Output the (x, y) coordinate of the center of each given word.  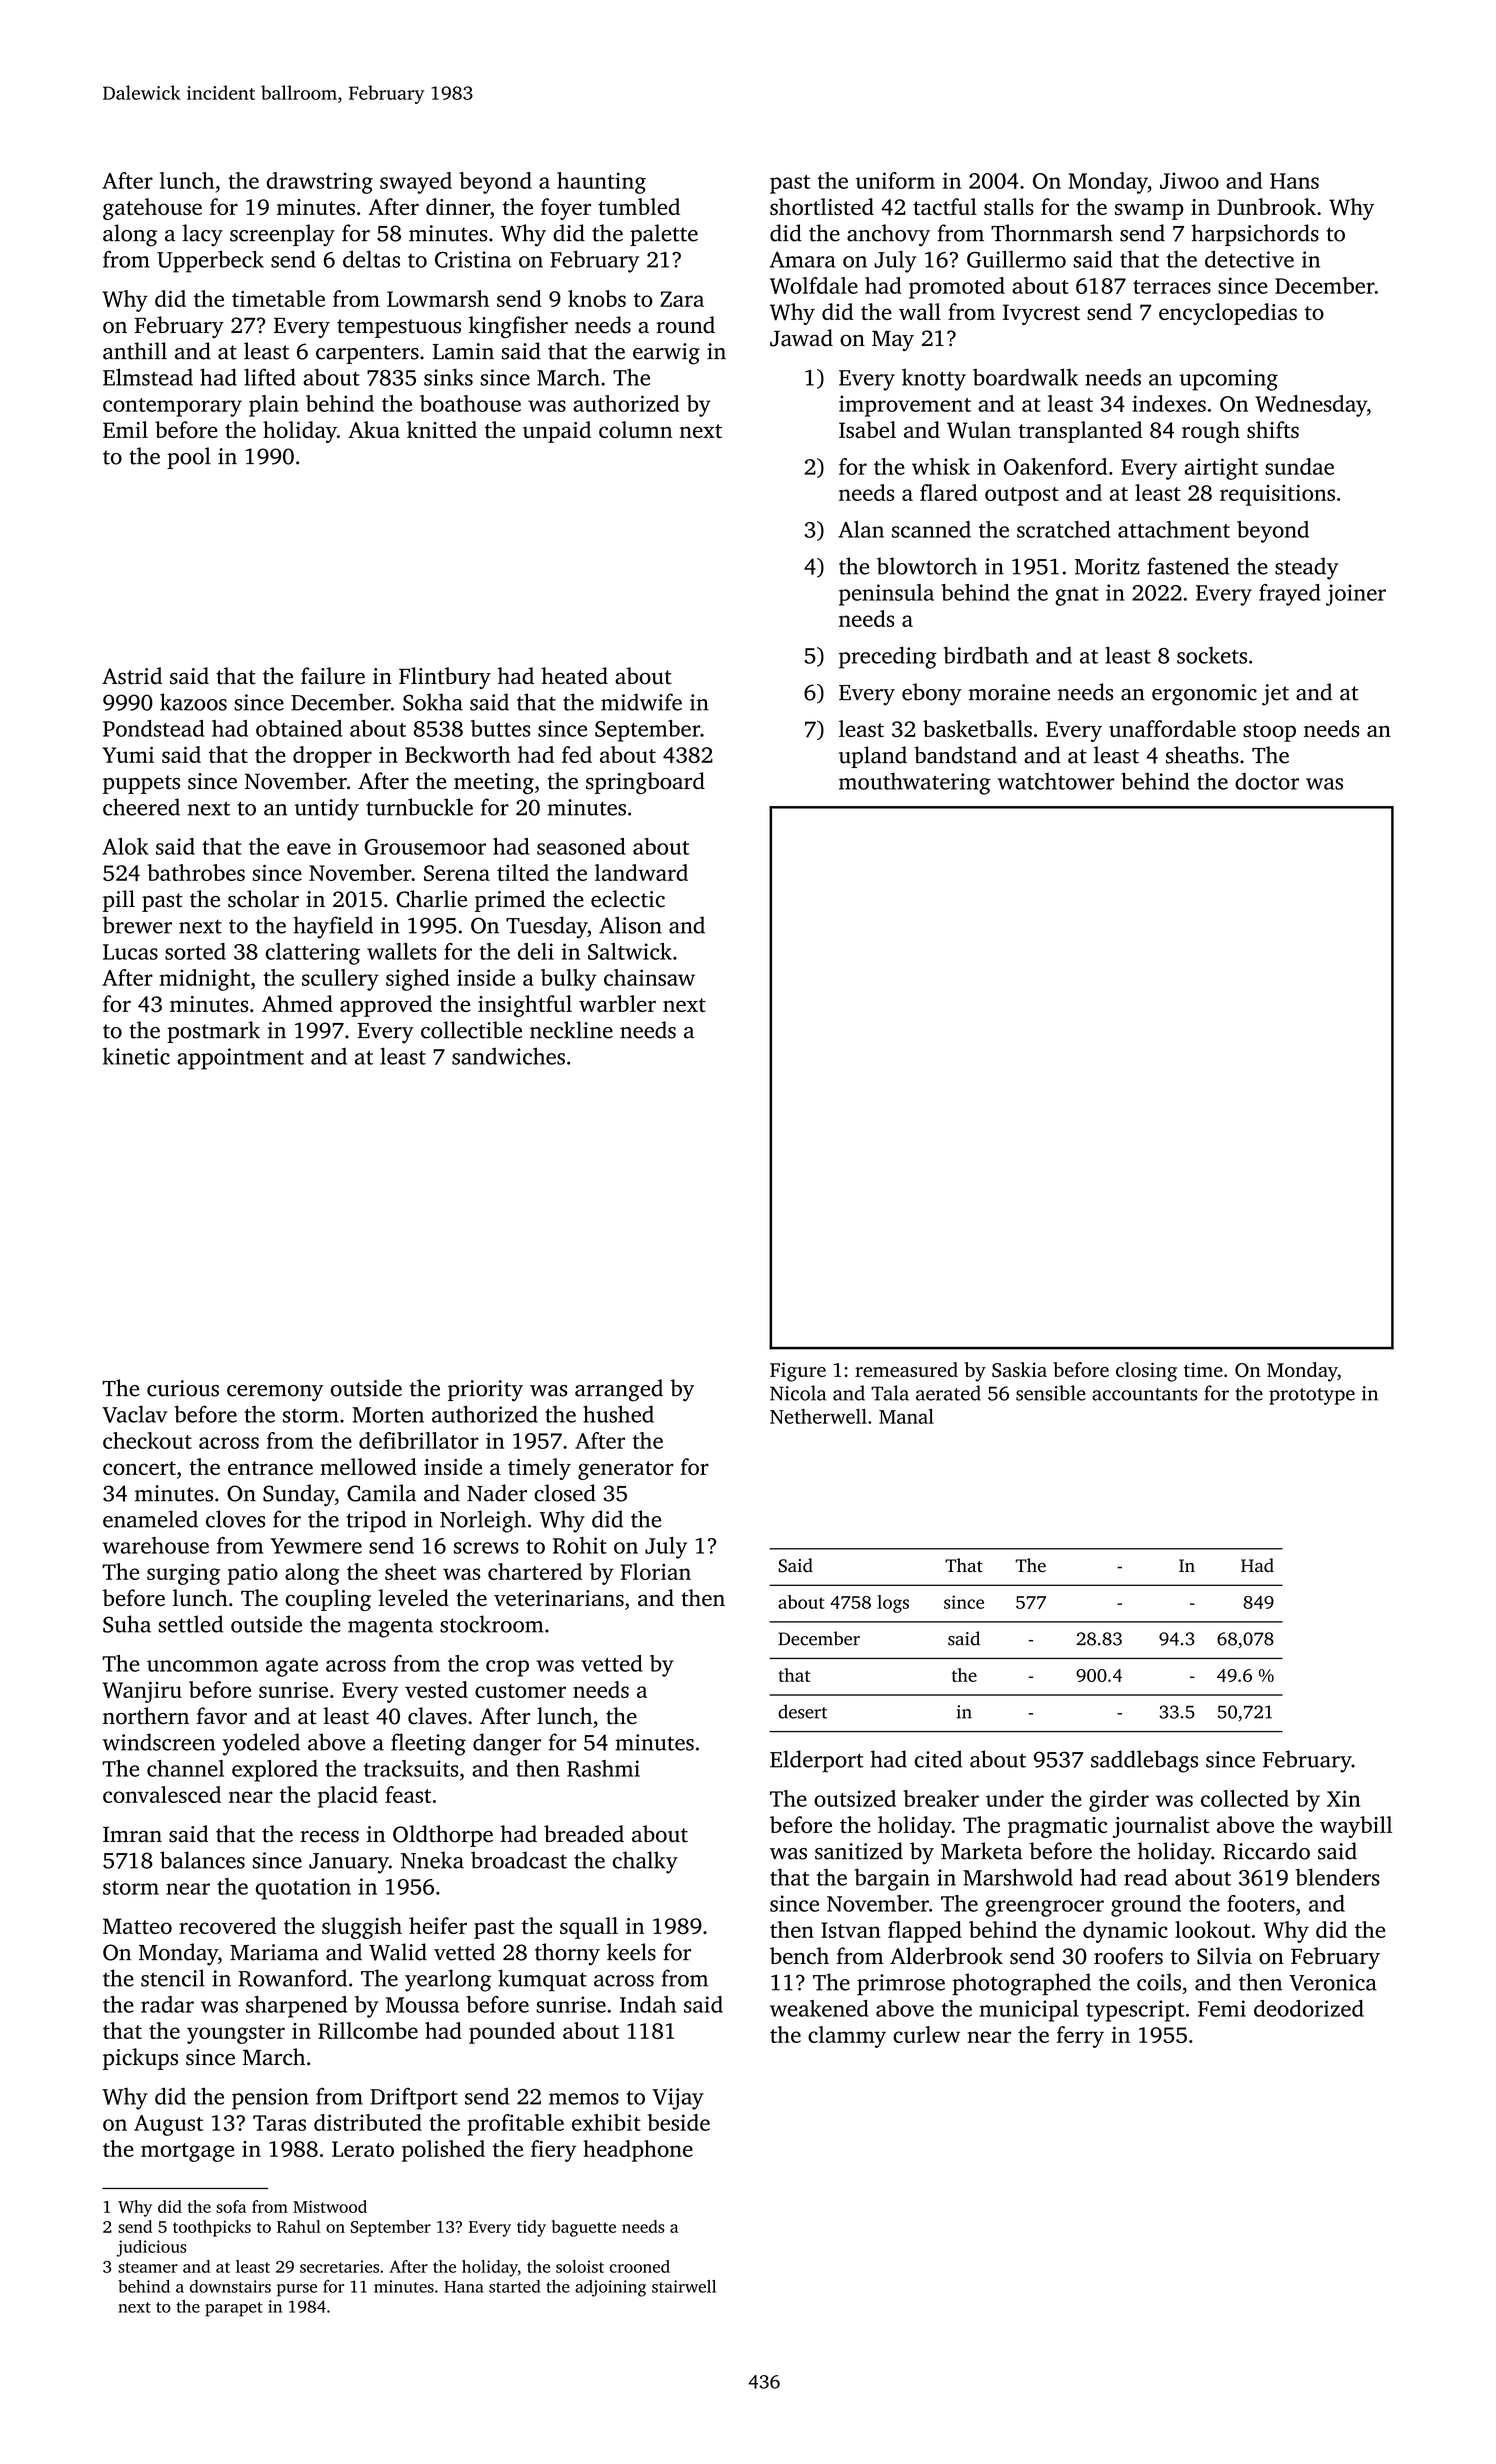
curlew (926, 2034)
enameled (150, 1519)
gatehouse (152, 209)
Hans (1294, 181)
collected (1245, 1798)
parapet (234, 2309)
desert (802, 1711)
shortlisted (822, 206)
